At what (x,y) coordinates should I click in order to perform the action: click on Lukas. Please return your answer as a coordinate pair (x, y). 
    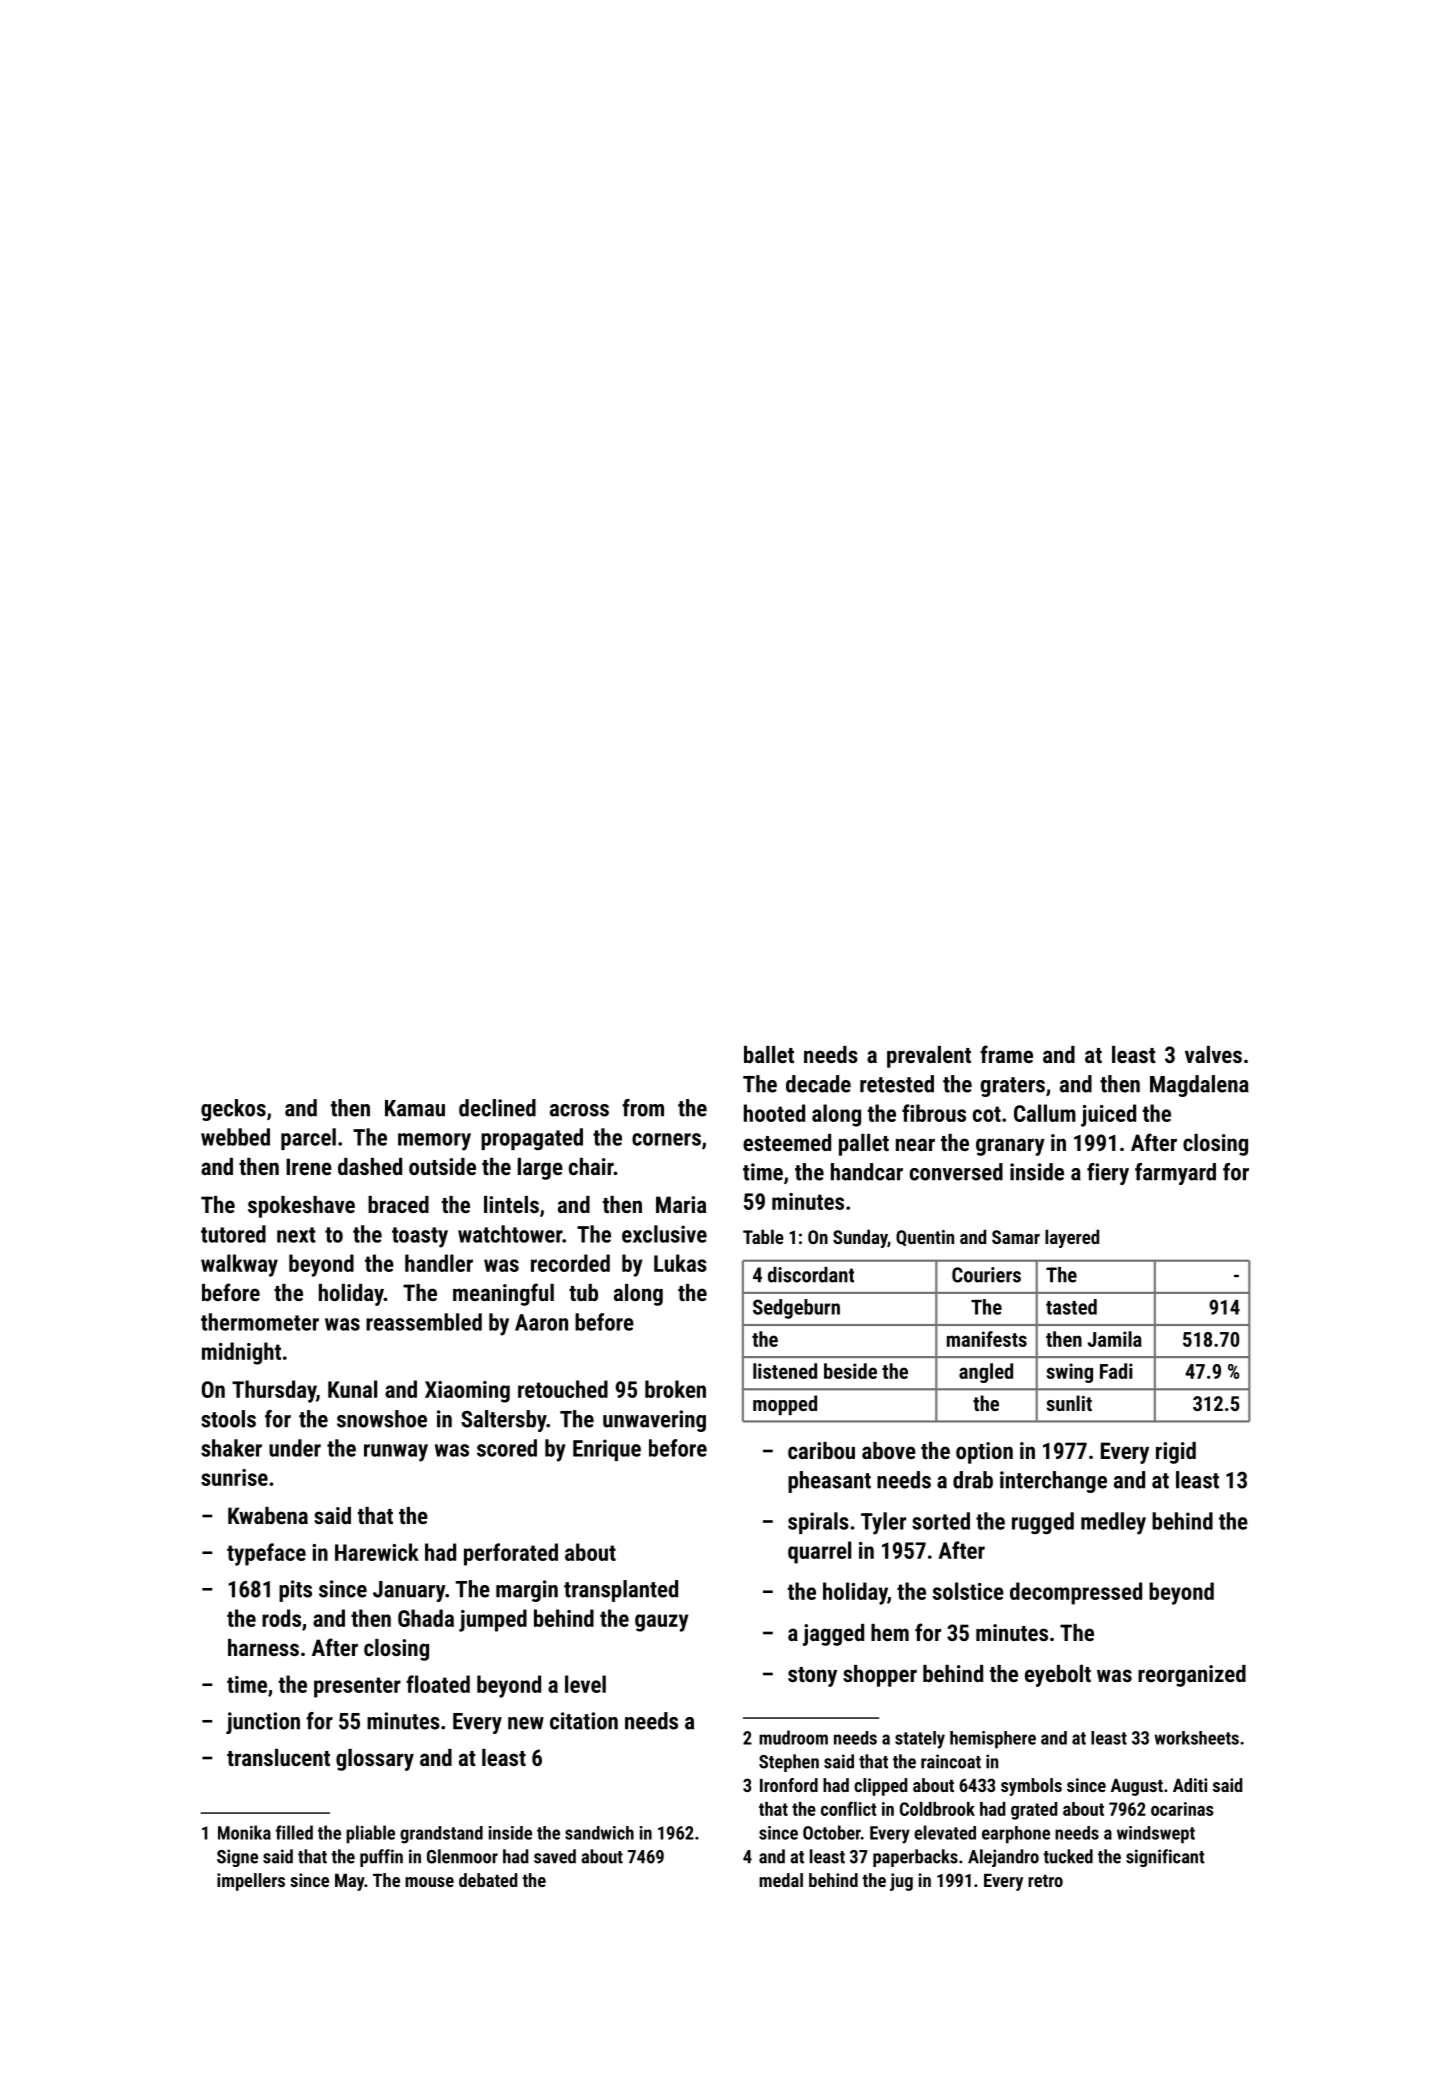
    Looking at the image, I should click on (680, 1263).
